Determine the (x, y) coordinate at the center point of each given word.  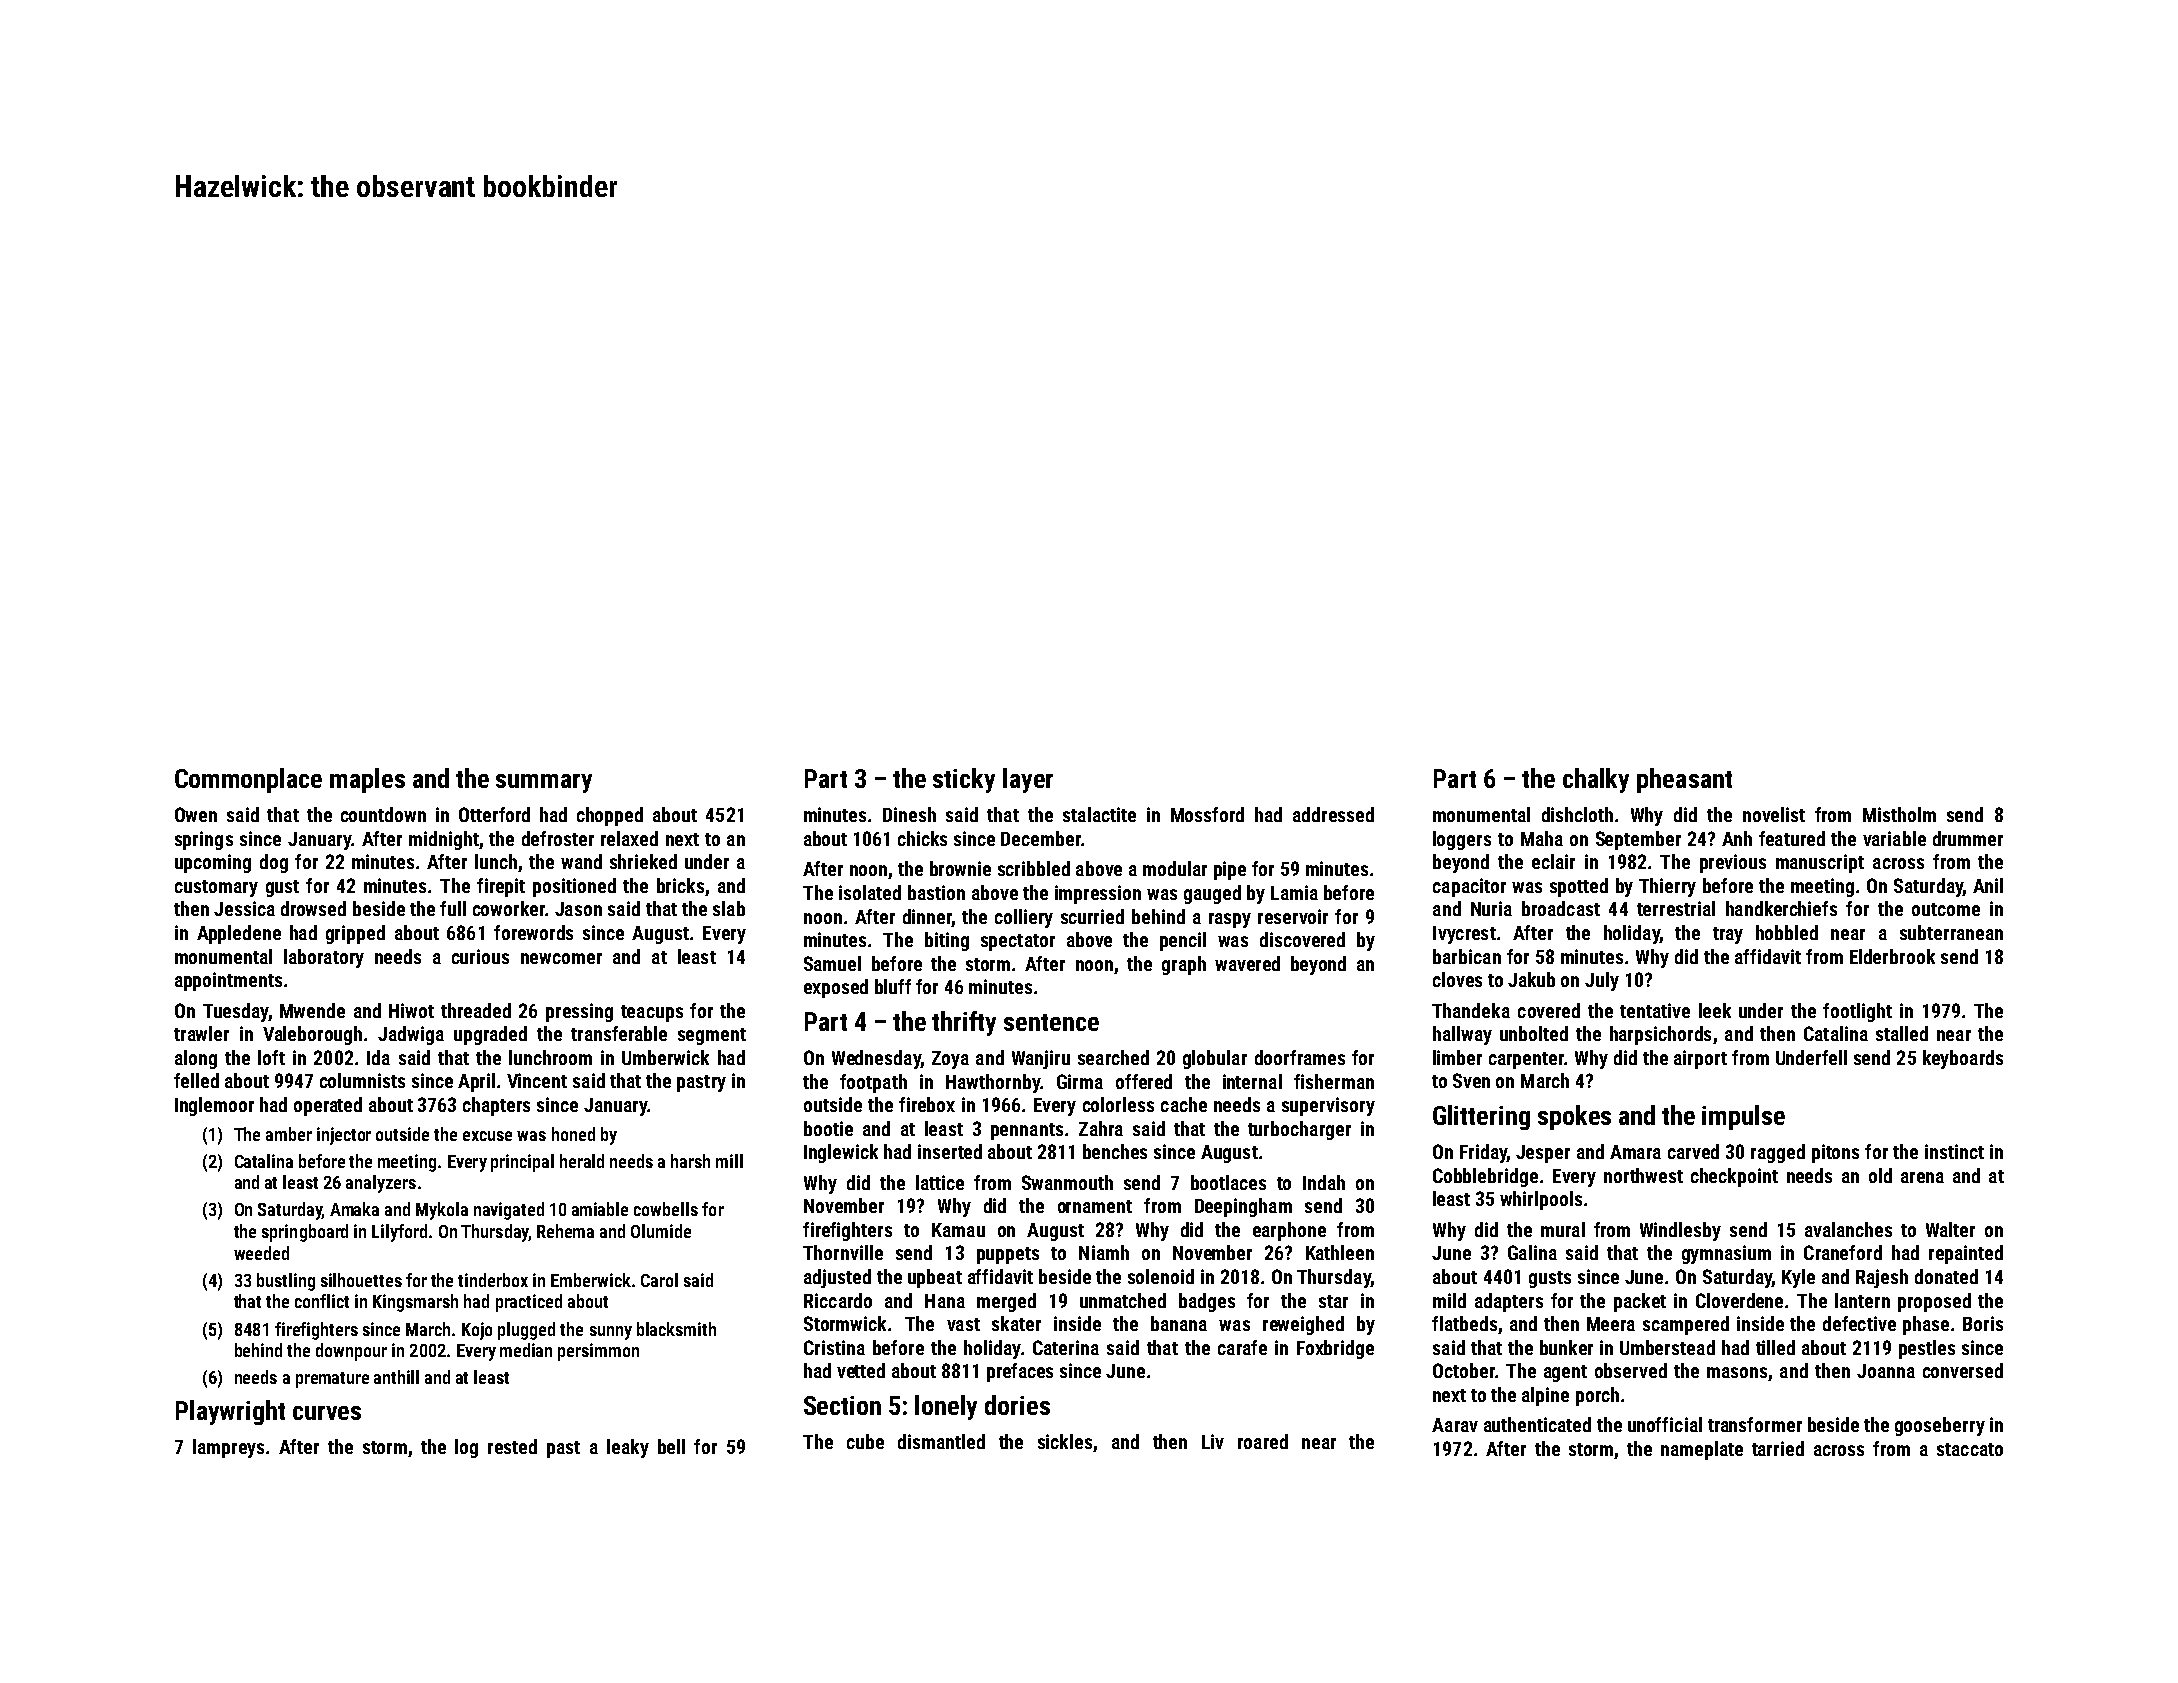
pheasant (1684, 780)
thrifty (964, 1023)
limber (1457, 1057)
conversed (1963, 1370)
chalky (1596, 780)
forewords (533, 932)
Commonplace (248, 780)
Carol (659, 1280)
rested (512, 1446)
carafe (1242, 1347)
